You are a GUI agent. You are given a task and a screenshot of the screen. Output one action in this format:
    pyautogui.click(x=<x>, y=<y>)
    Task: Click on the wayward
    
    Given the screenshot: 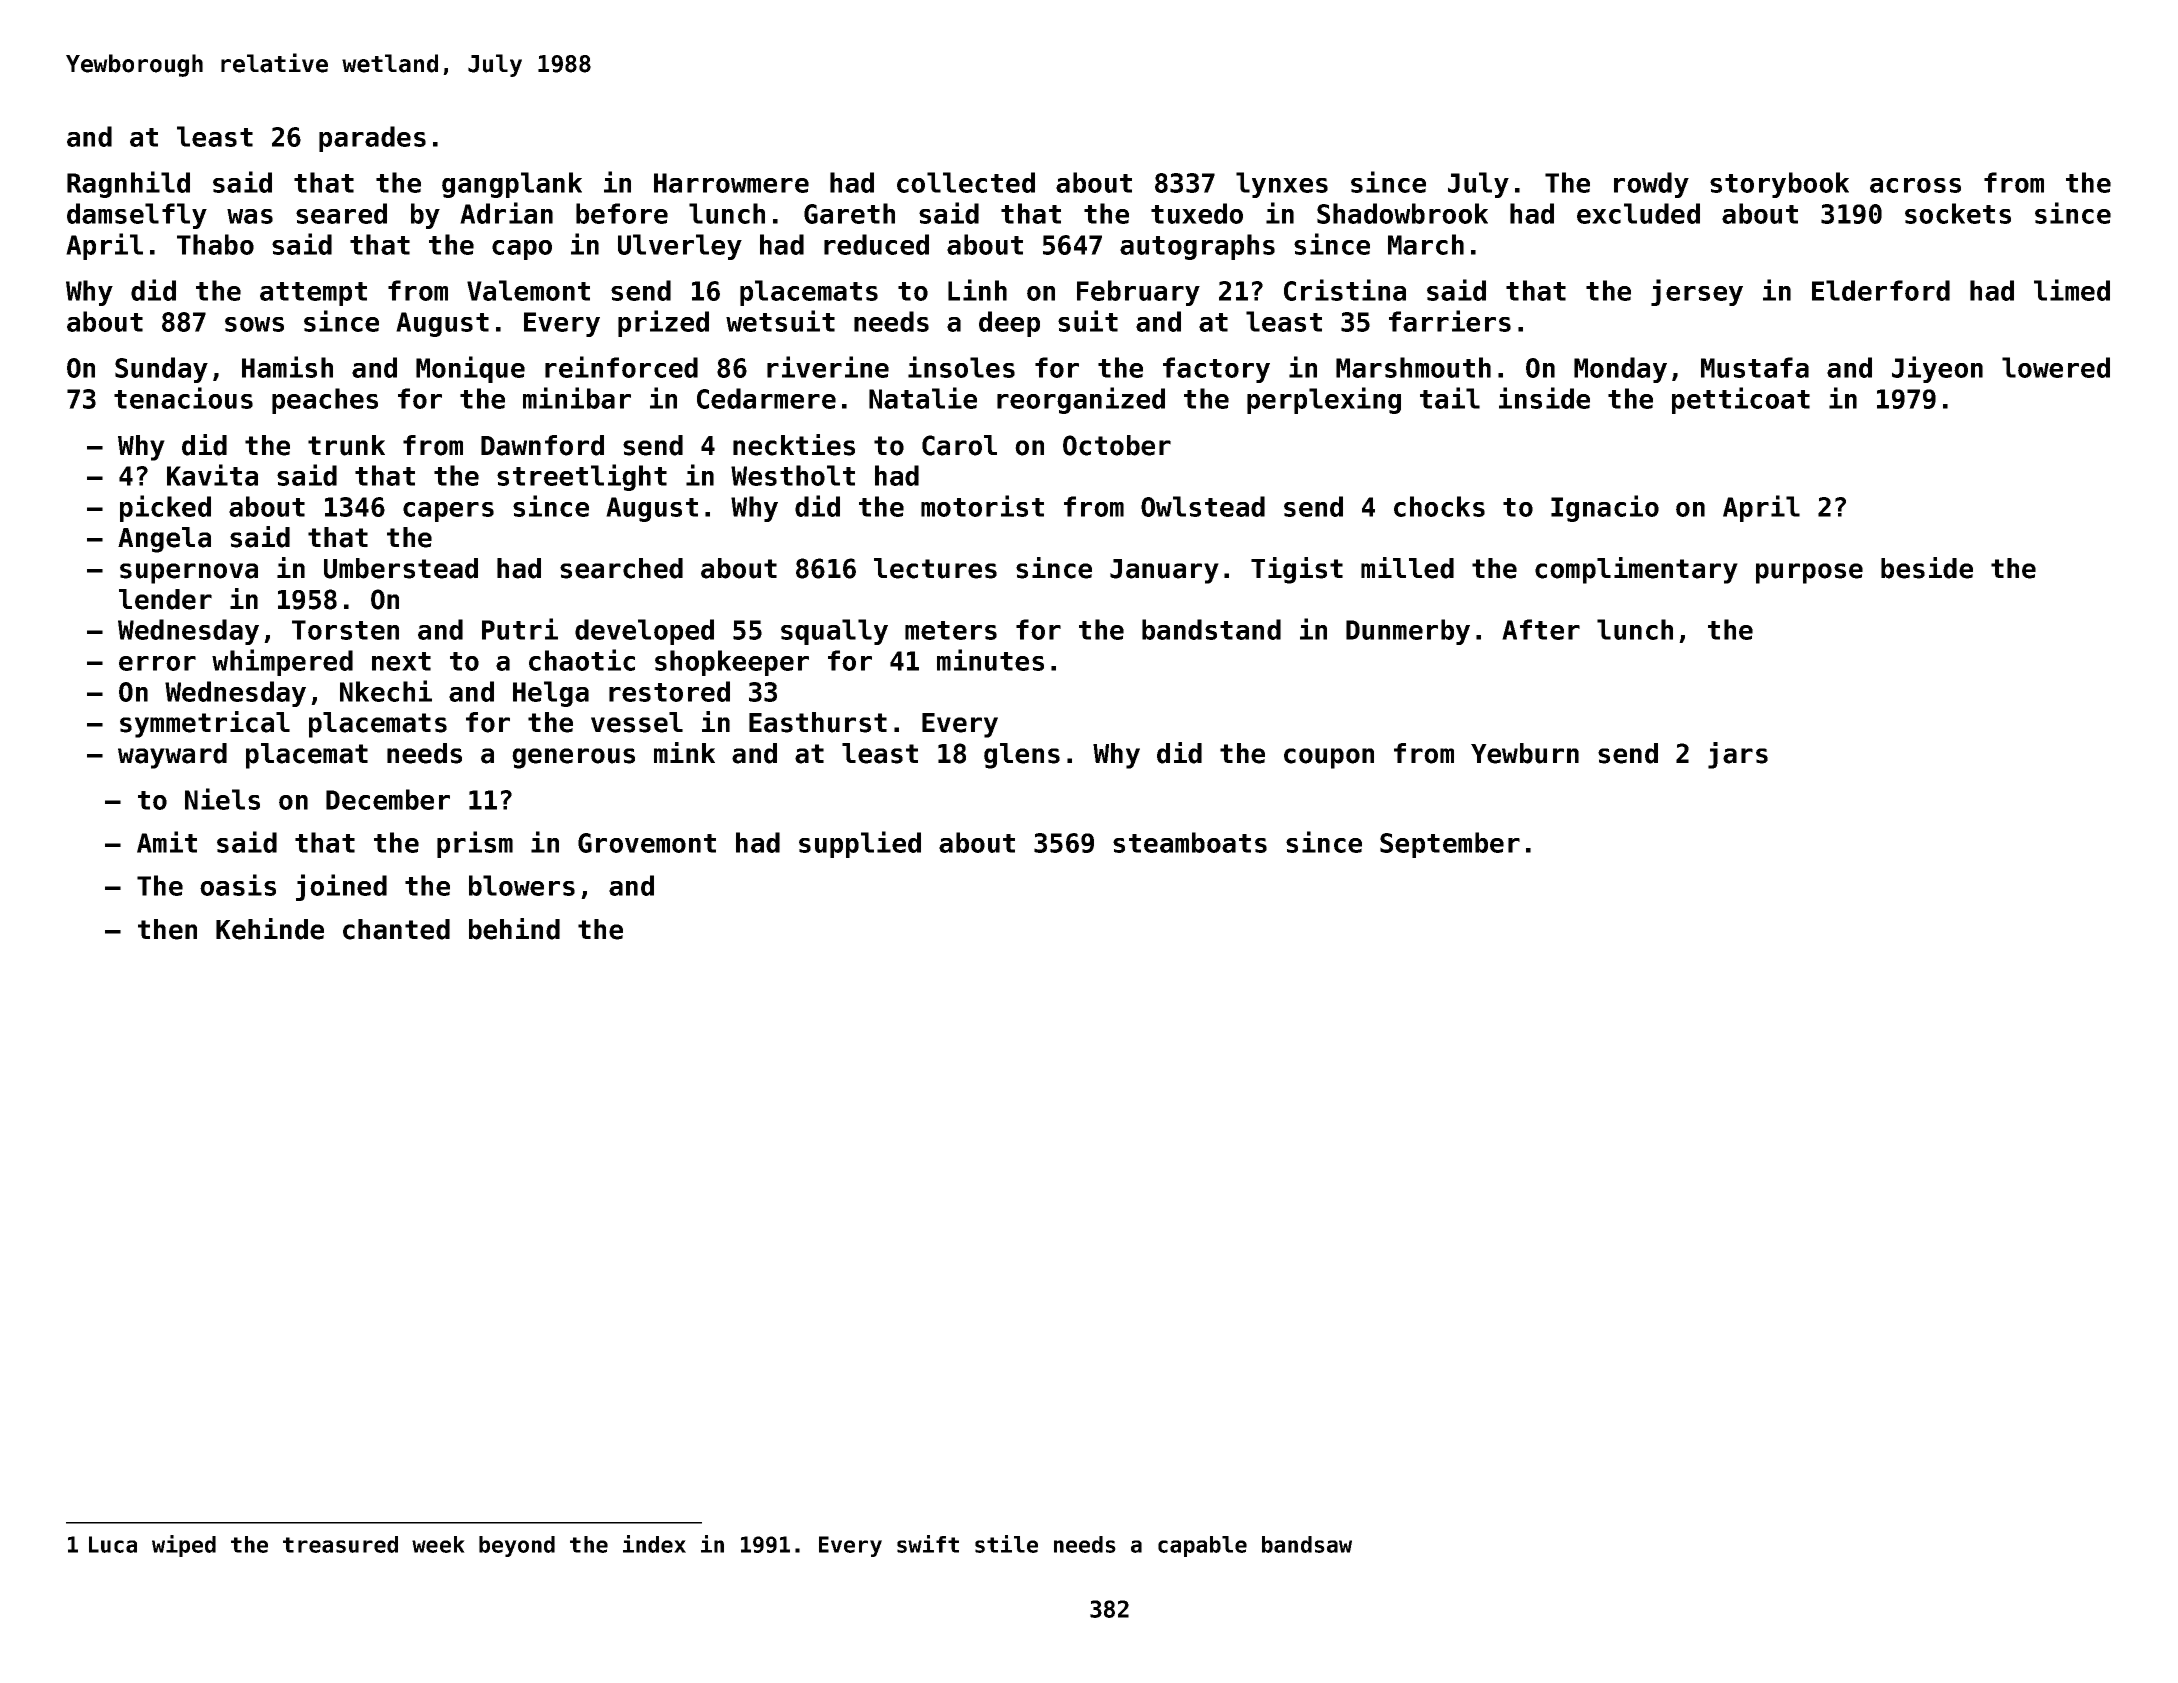 What is the action you would take?
    pyautogui.click(x=172, y=756)
